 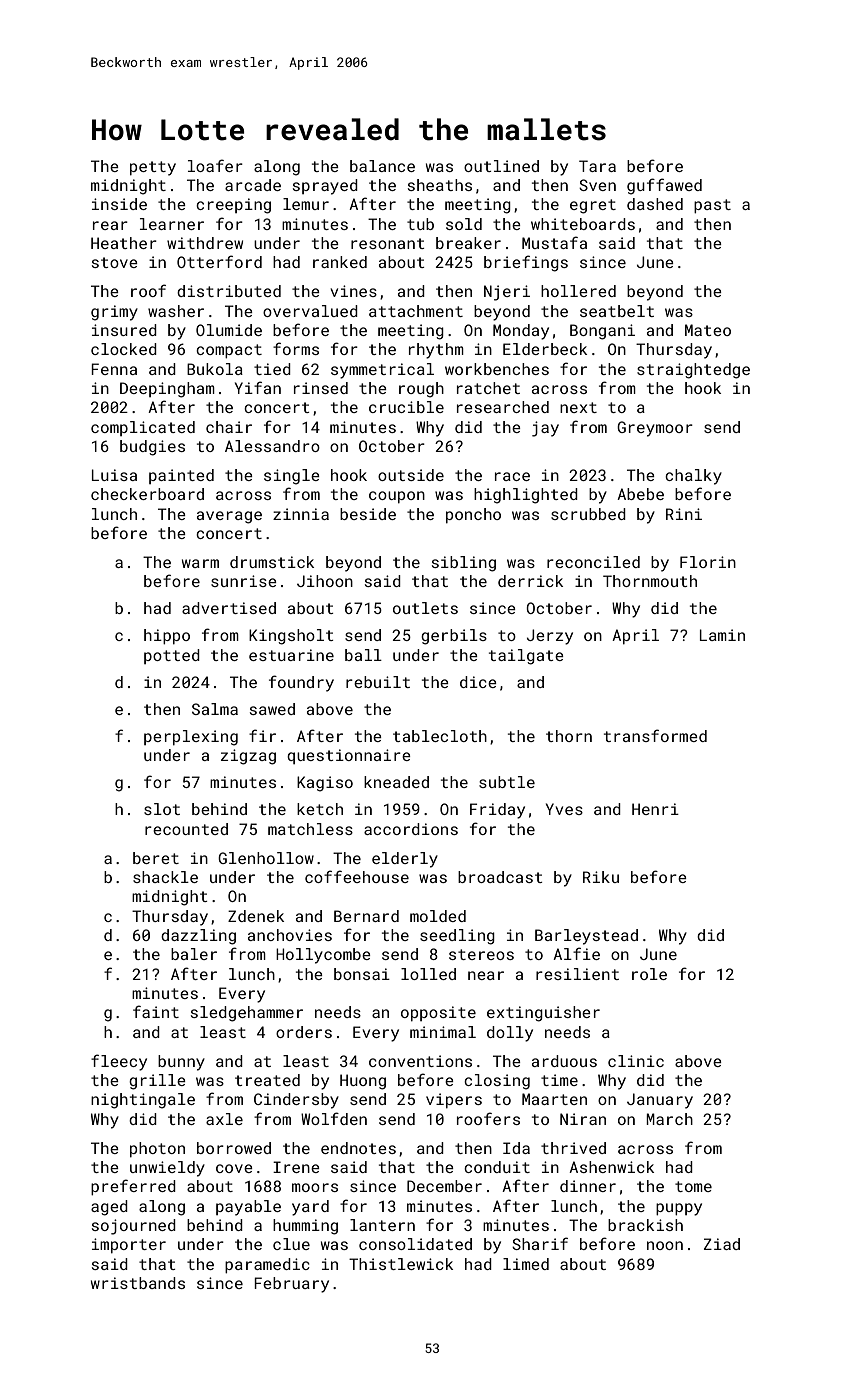 What do you see at coordinates (167, 390) in the document?
I see `Deepingham` at bounding box center [167, 390].
